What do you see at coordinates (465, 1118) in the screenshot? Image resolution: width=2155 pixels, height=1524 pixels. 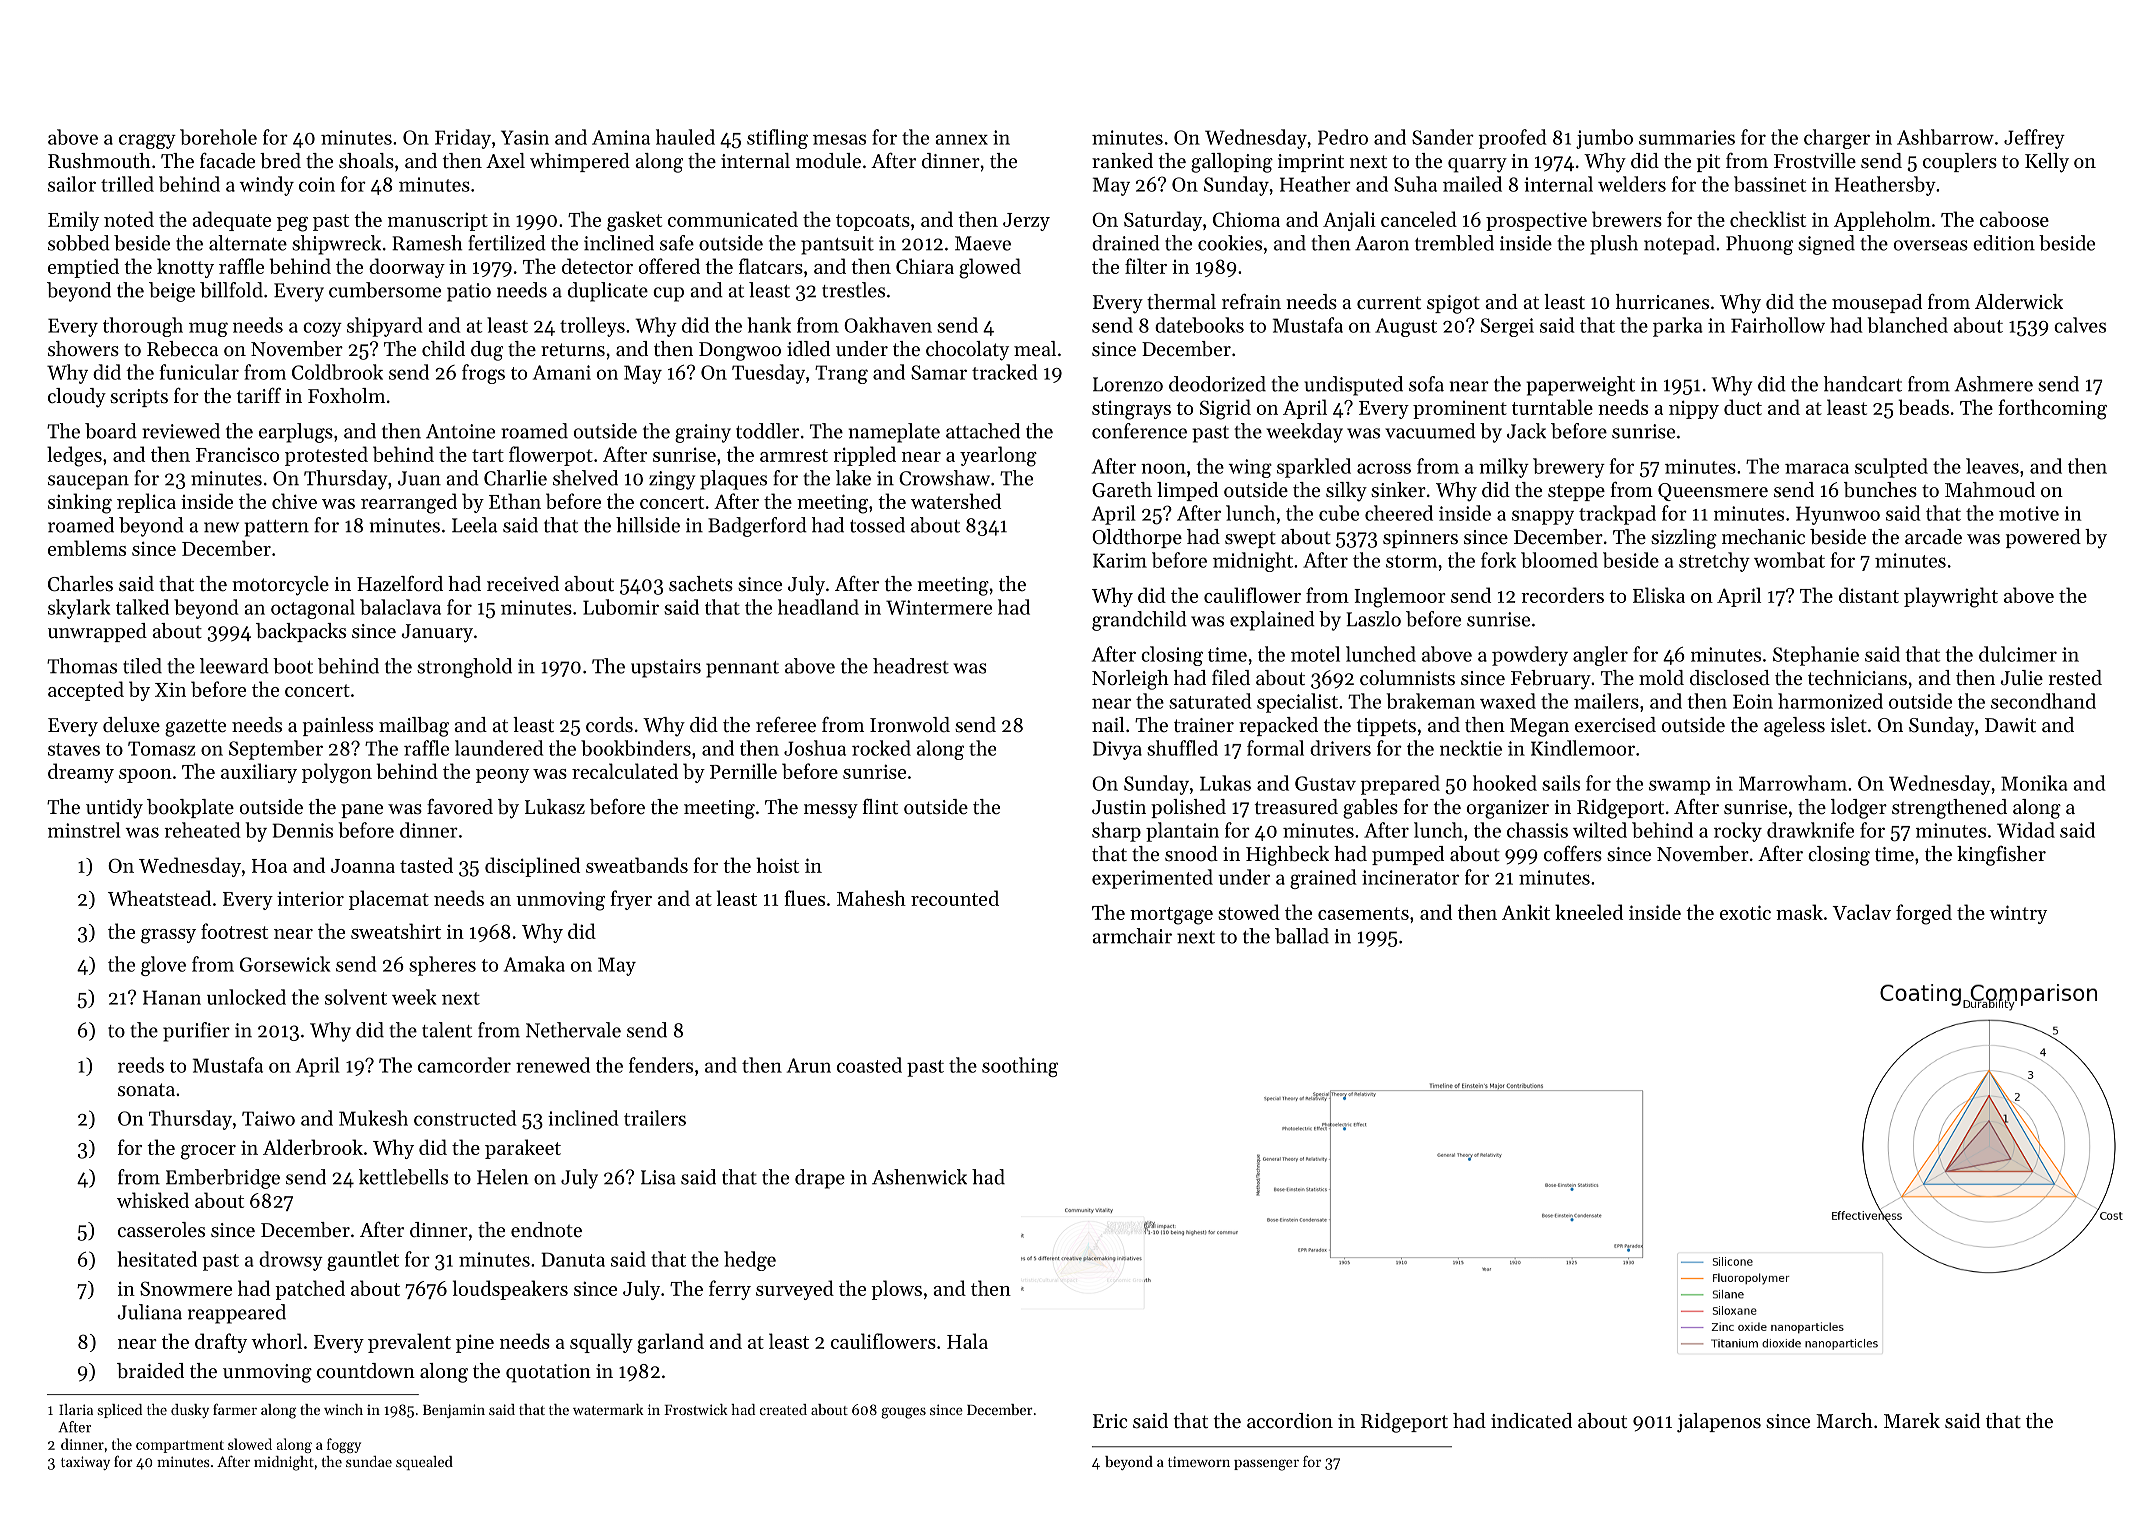 I see `constructed` at bounding box center [465, 1118].
